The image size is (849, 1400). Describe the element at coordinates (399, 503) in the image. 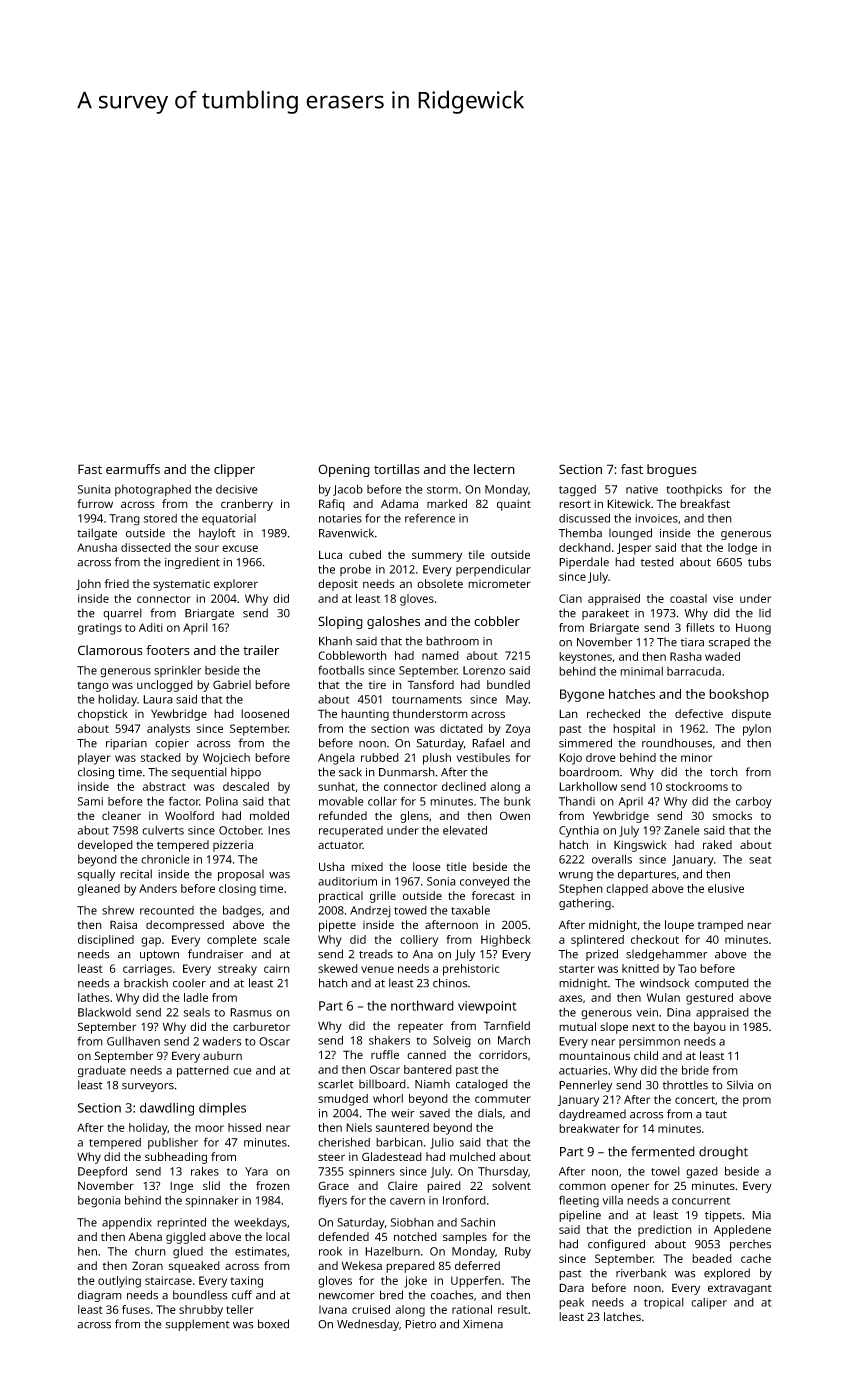

I see `Adama` at that location.
